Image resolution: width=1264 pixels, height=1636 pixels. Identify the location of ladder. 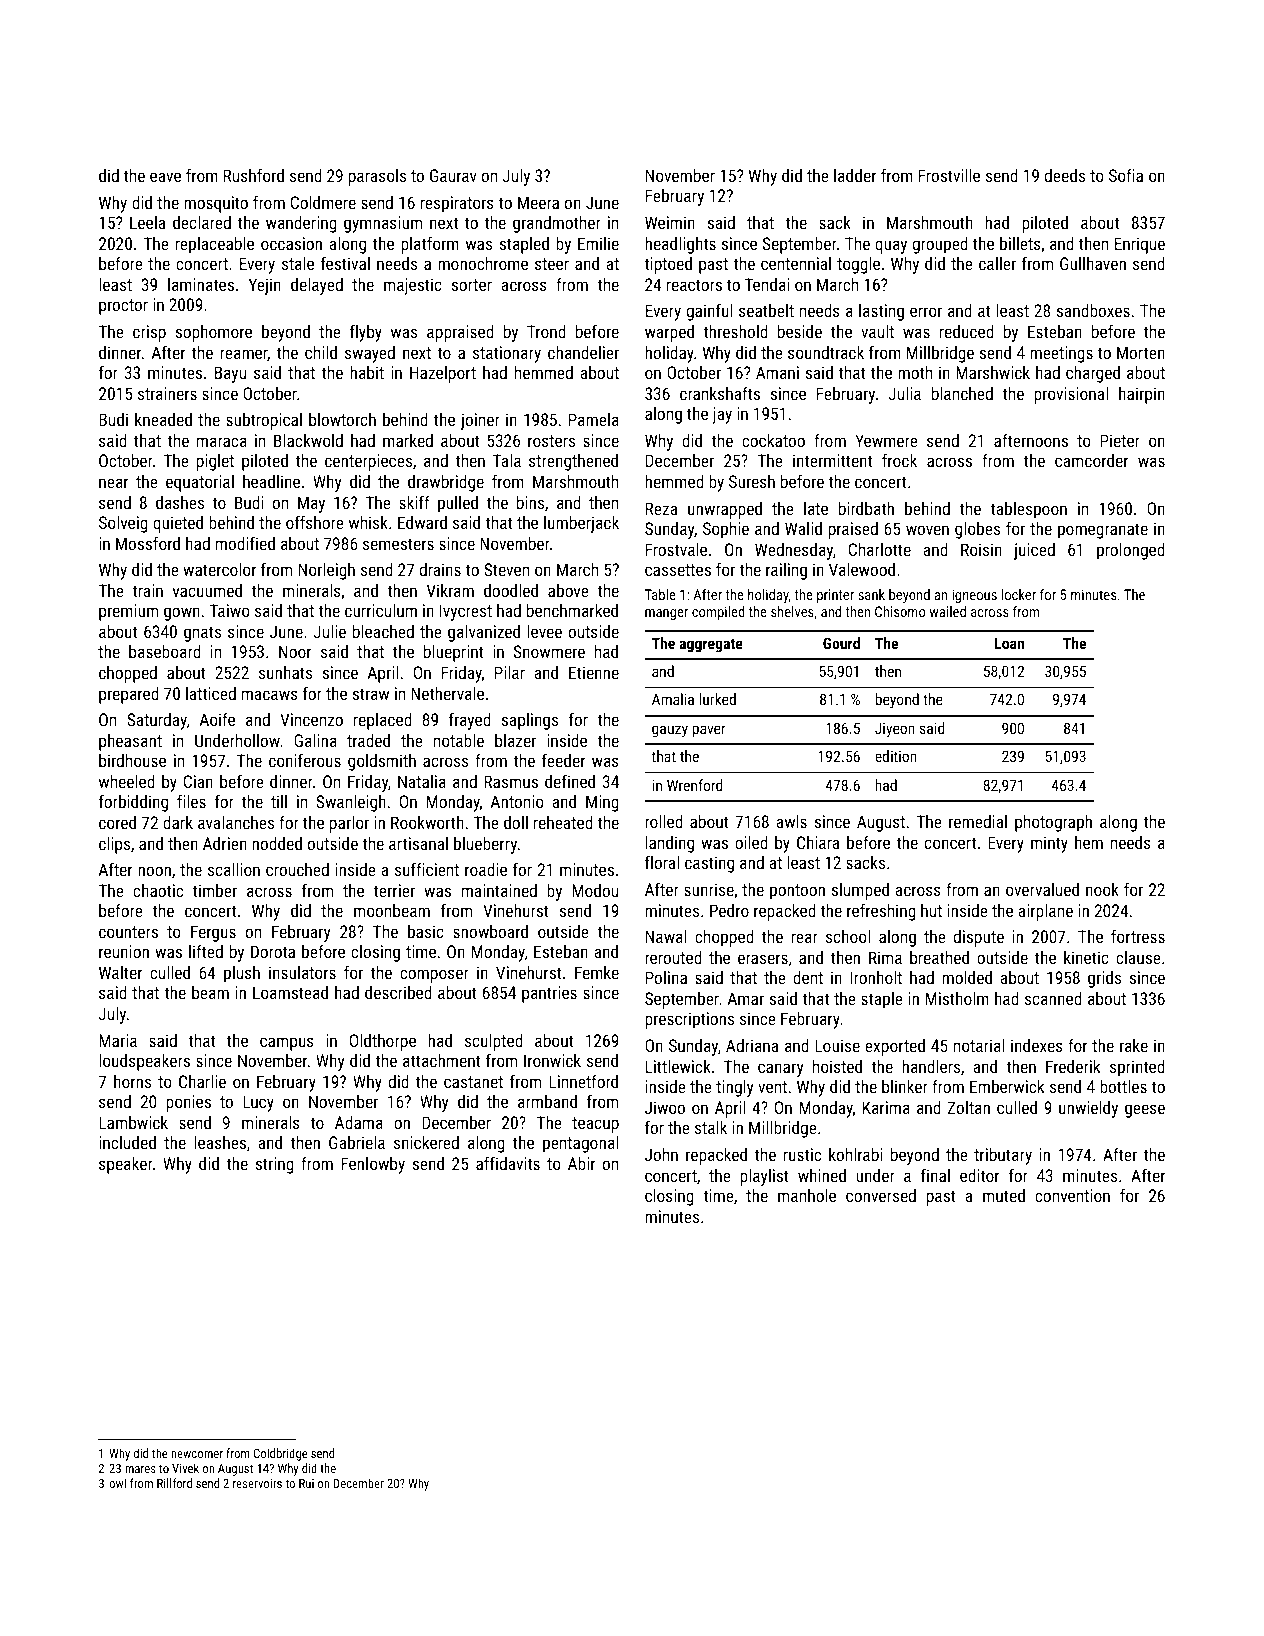
(855, 175).
